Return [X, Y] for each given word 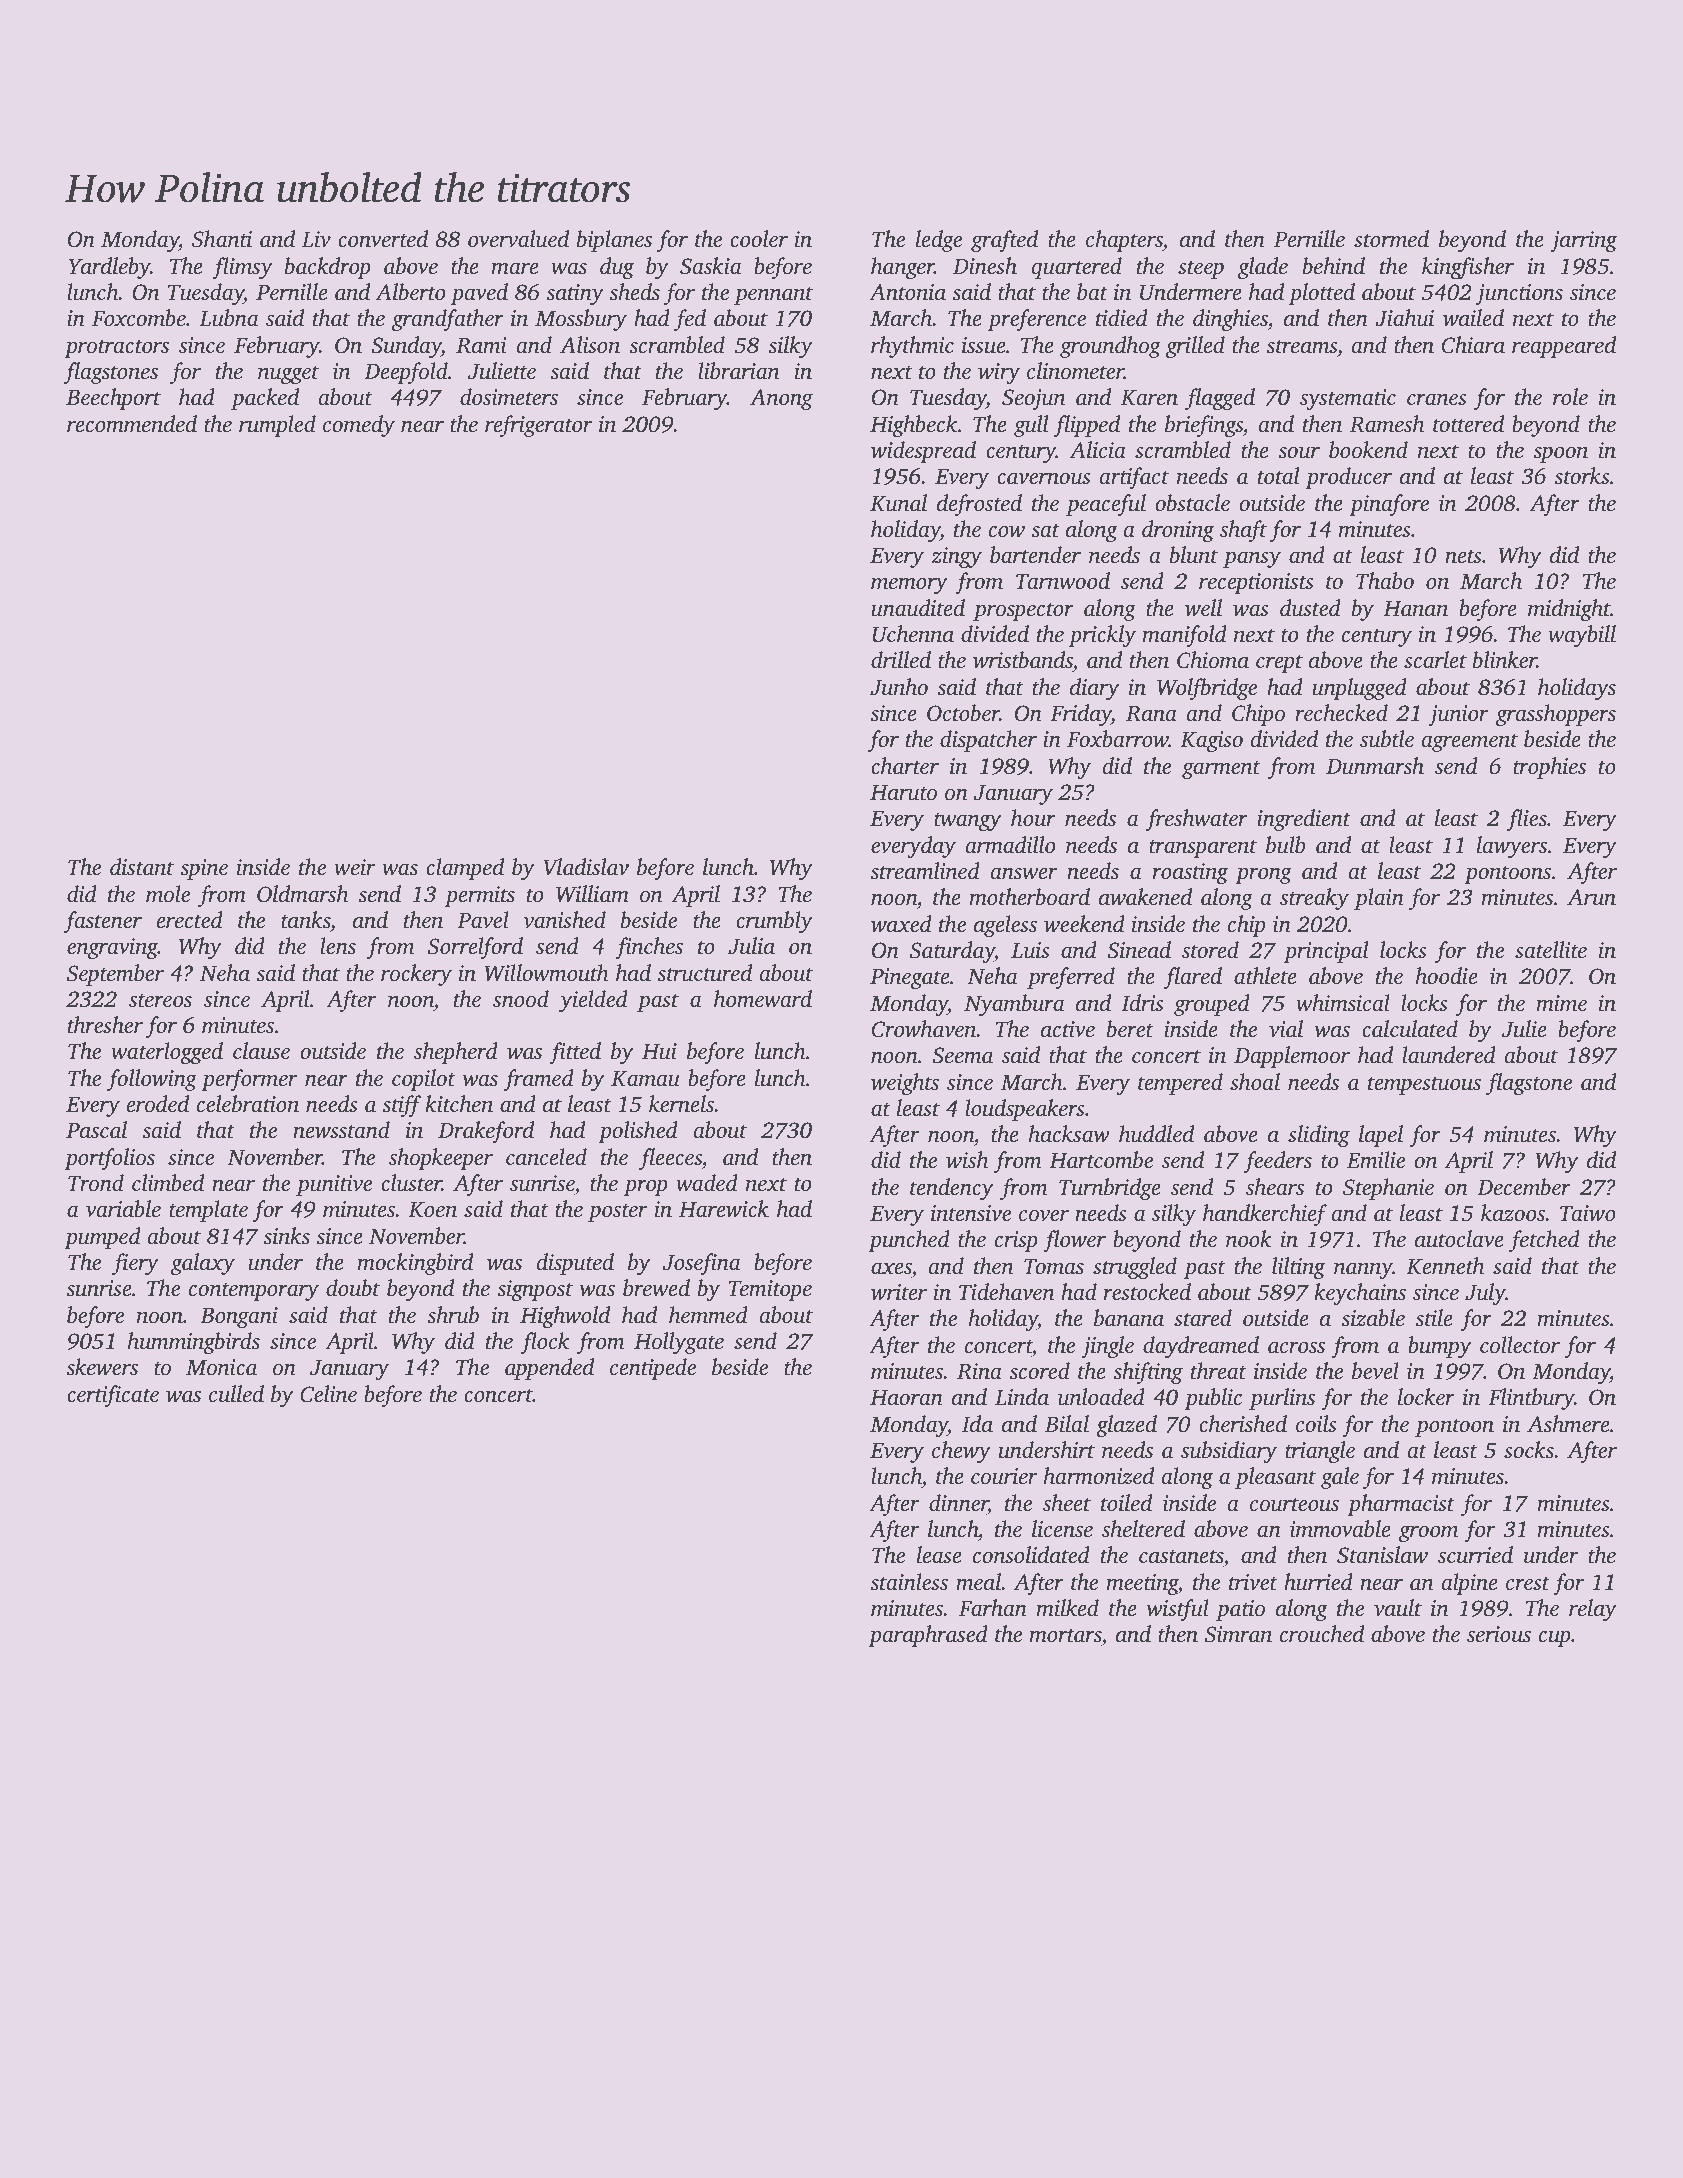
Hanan [1415, 609]
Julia [751, 946]
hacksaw [1069, 1134]
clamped [465, 869]
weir [354, 867]
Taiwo [1588, 1213]
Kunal [898, 503]
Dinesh [985, 266]
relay [1593, 1610]
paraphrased [928, 1636]
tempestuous [1424, 1086]
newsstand [341, 1130]
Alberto [410, 292]
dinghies [1230, 320]
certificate [113, 1396]
